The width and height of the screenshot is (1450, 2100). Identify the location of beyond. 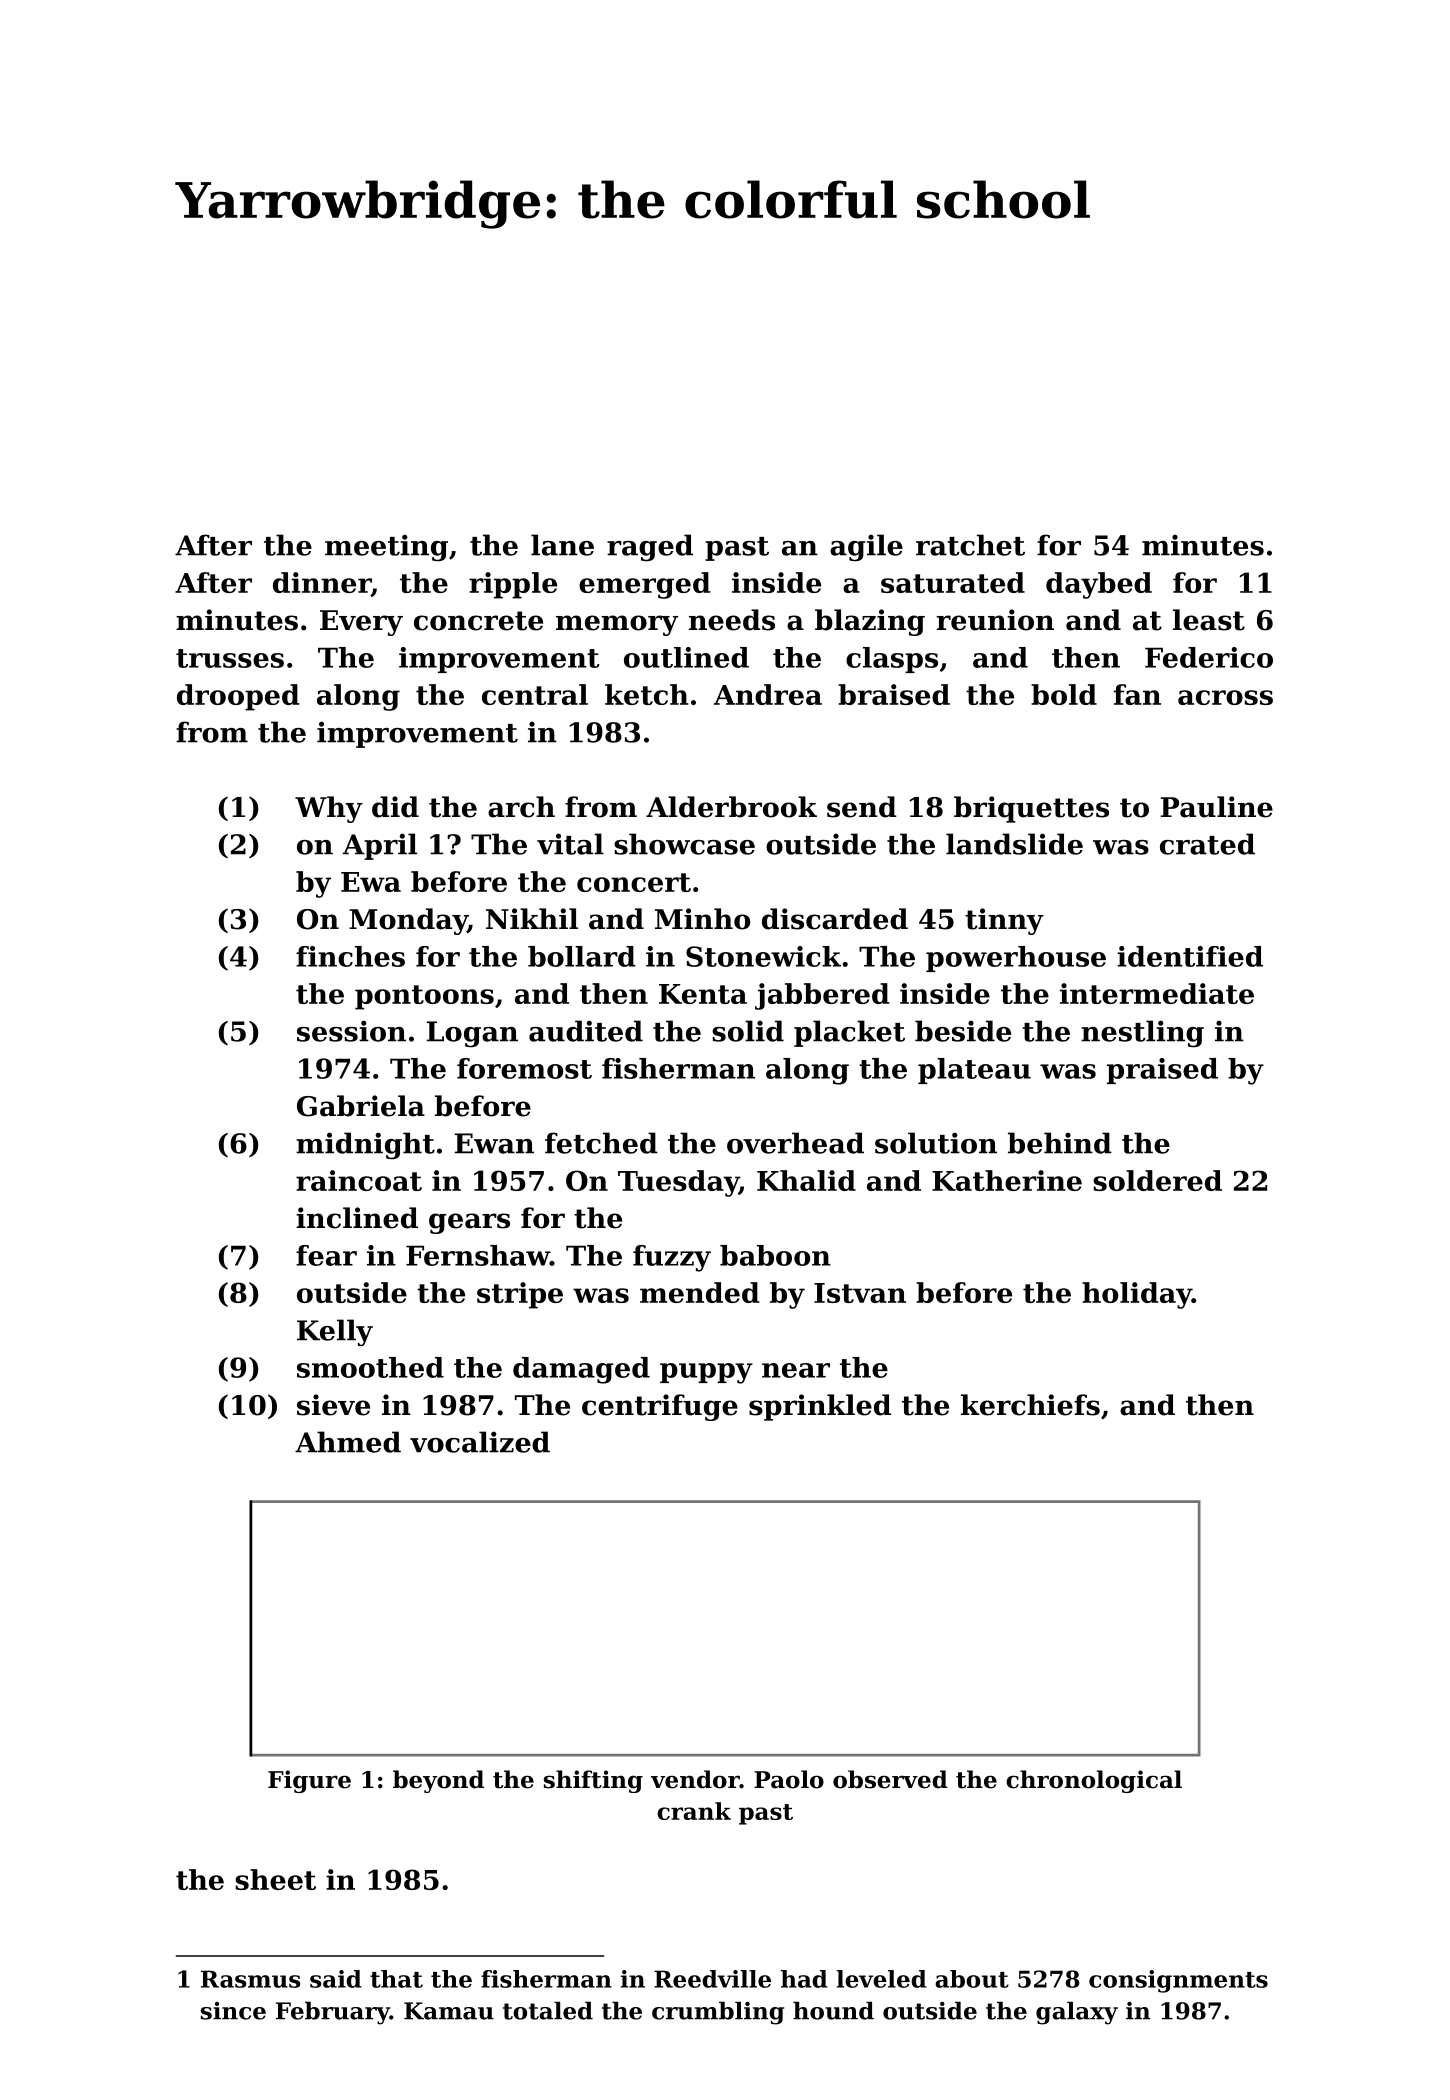
(438, 1781).
